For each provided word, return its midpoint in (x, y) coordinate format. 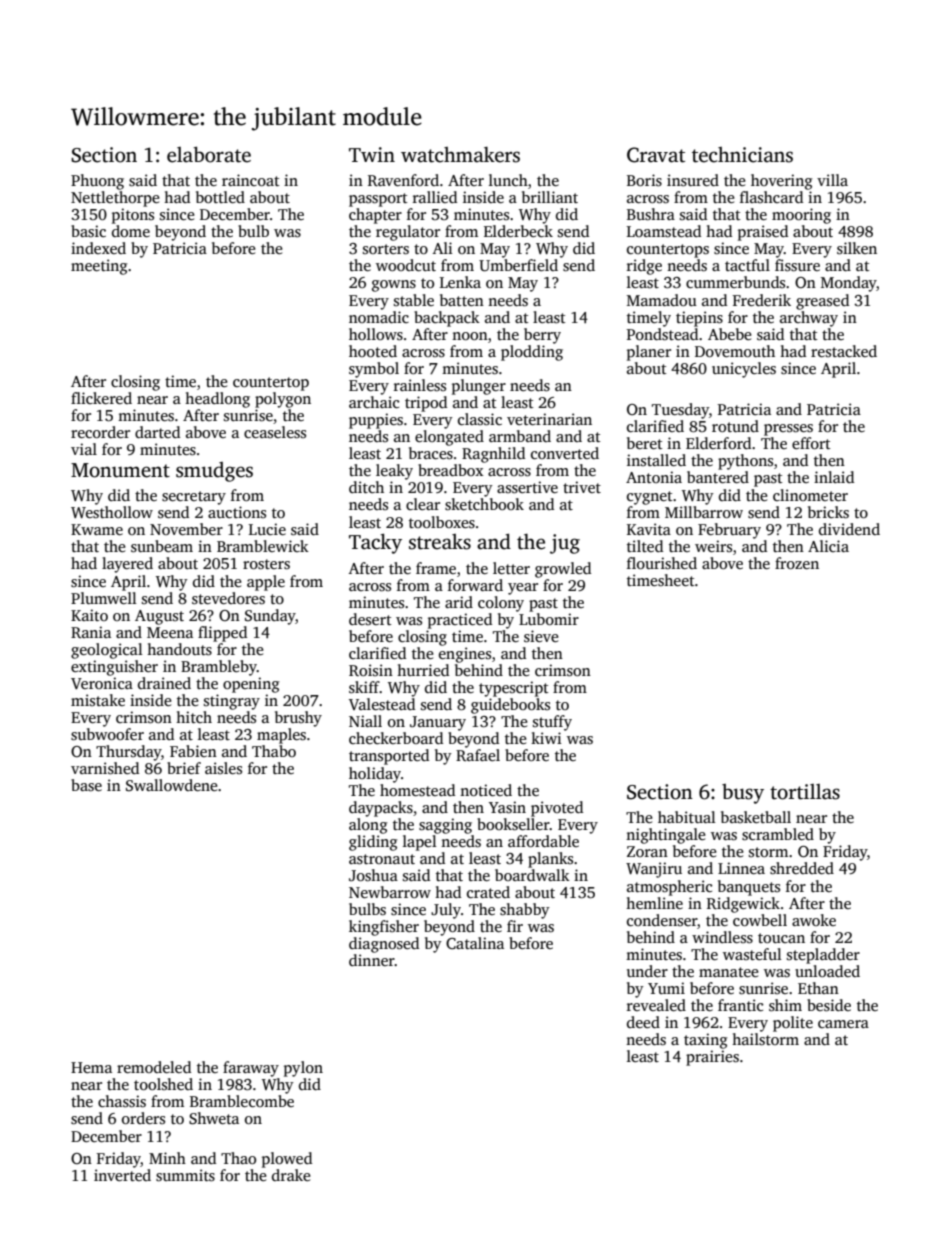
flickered (101, 398)
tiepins (699, 319)
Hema (91, 1067)
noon (470, 336)
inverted (122, 1175)
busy (743, 794)
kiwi (546, 738)
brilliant (550, 197)
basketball (756, 817)
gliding (373, 843)
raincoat (251, 180)
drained (164, 683)
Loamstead (664, 231)
